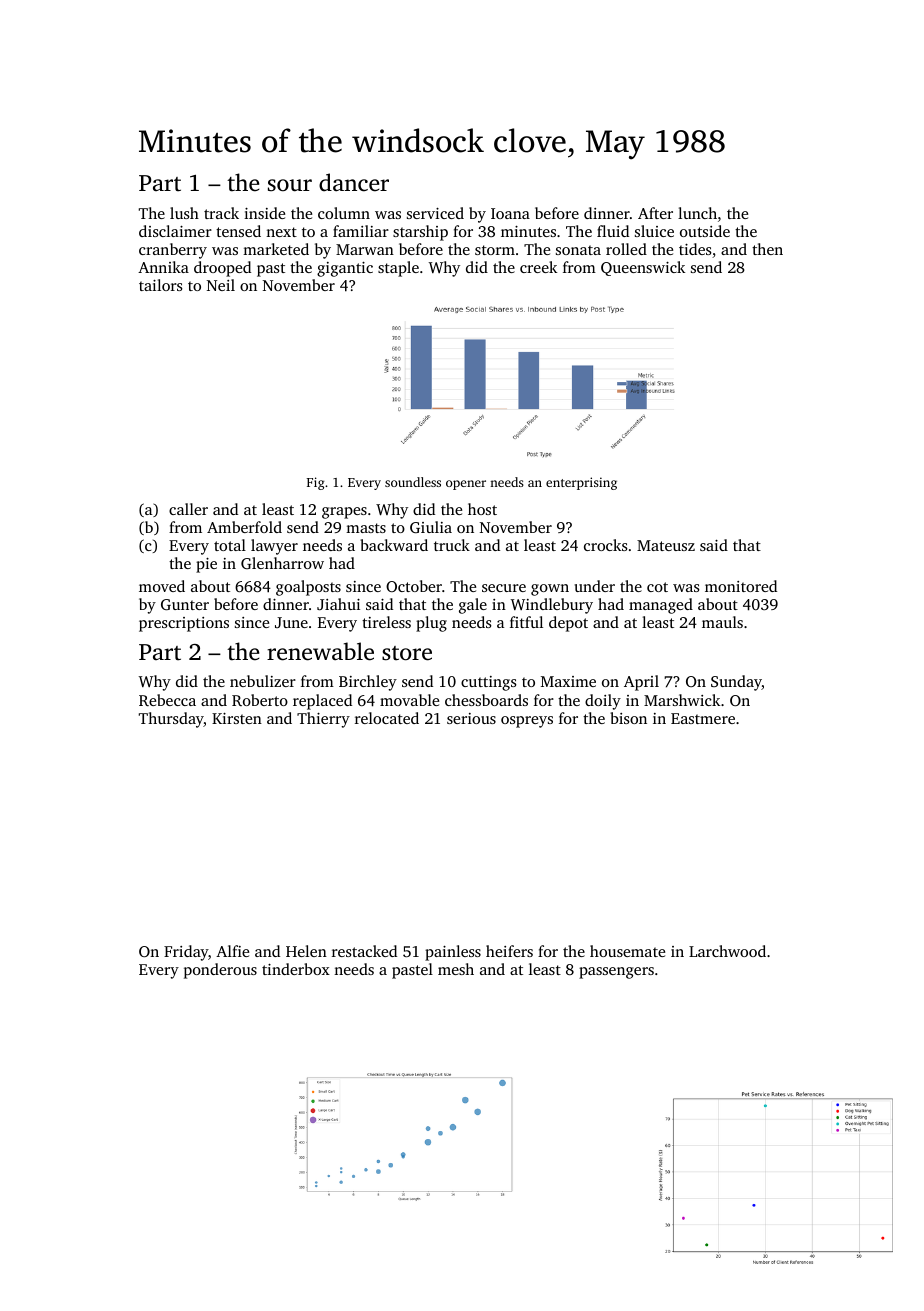  I want to click on host, so click(482, 509).
